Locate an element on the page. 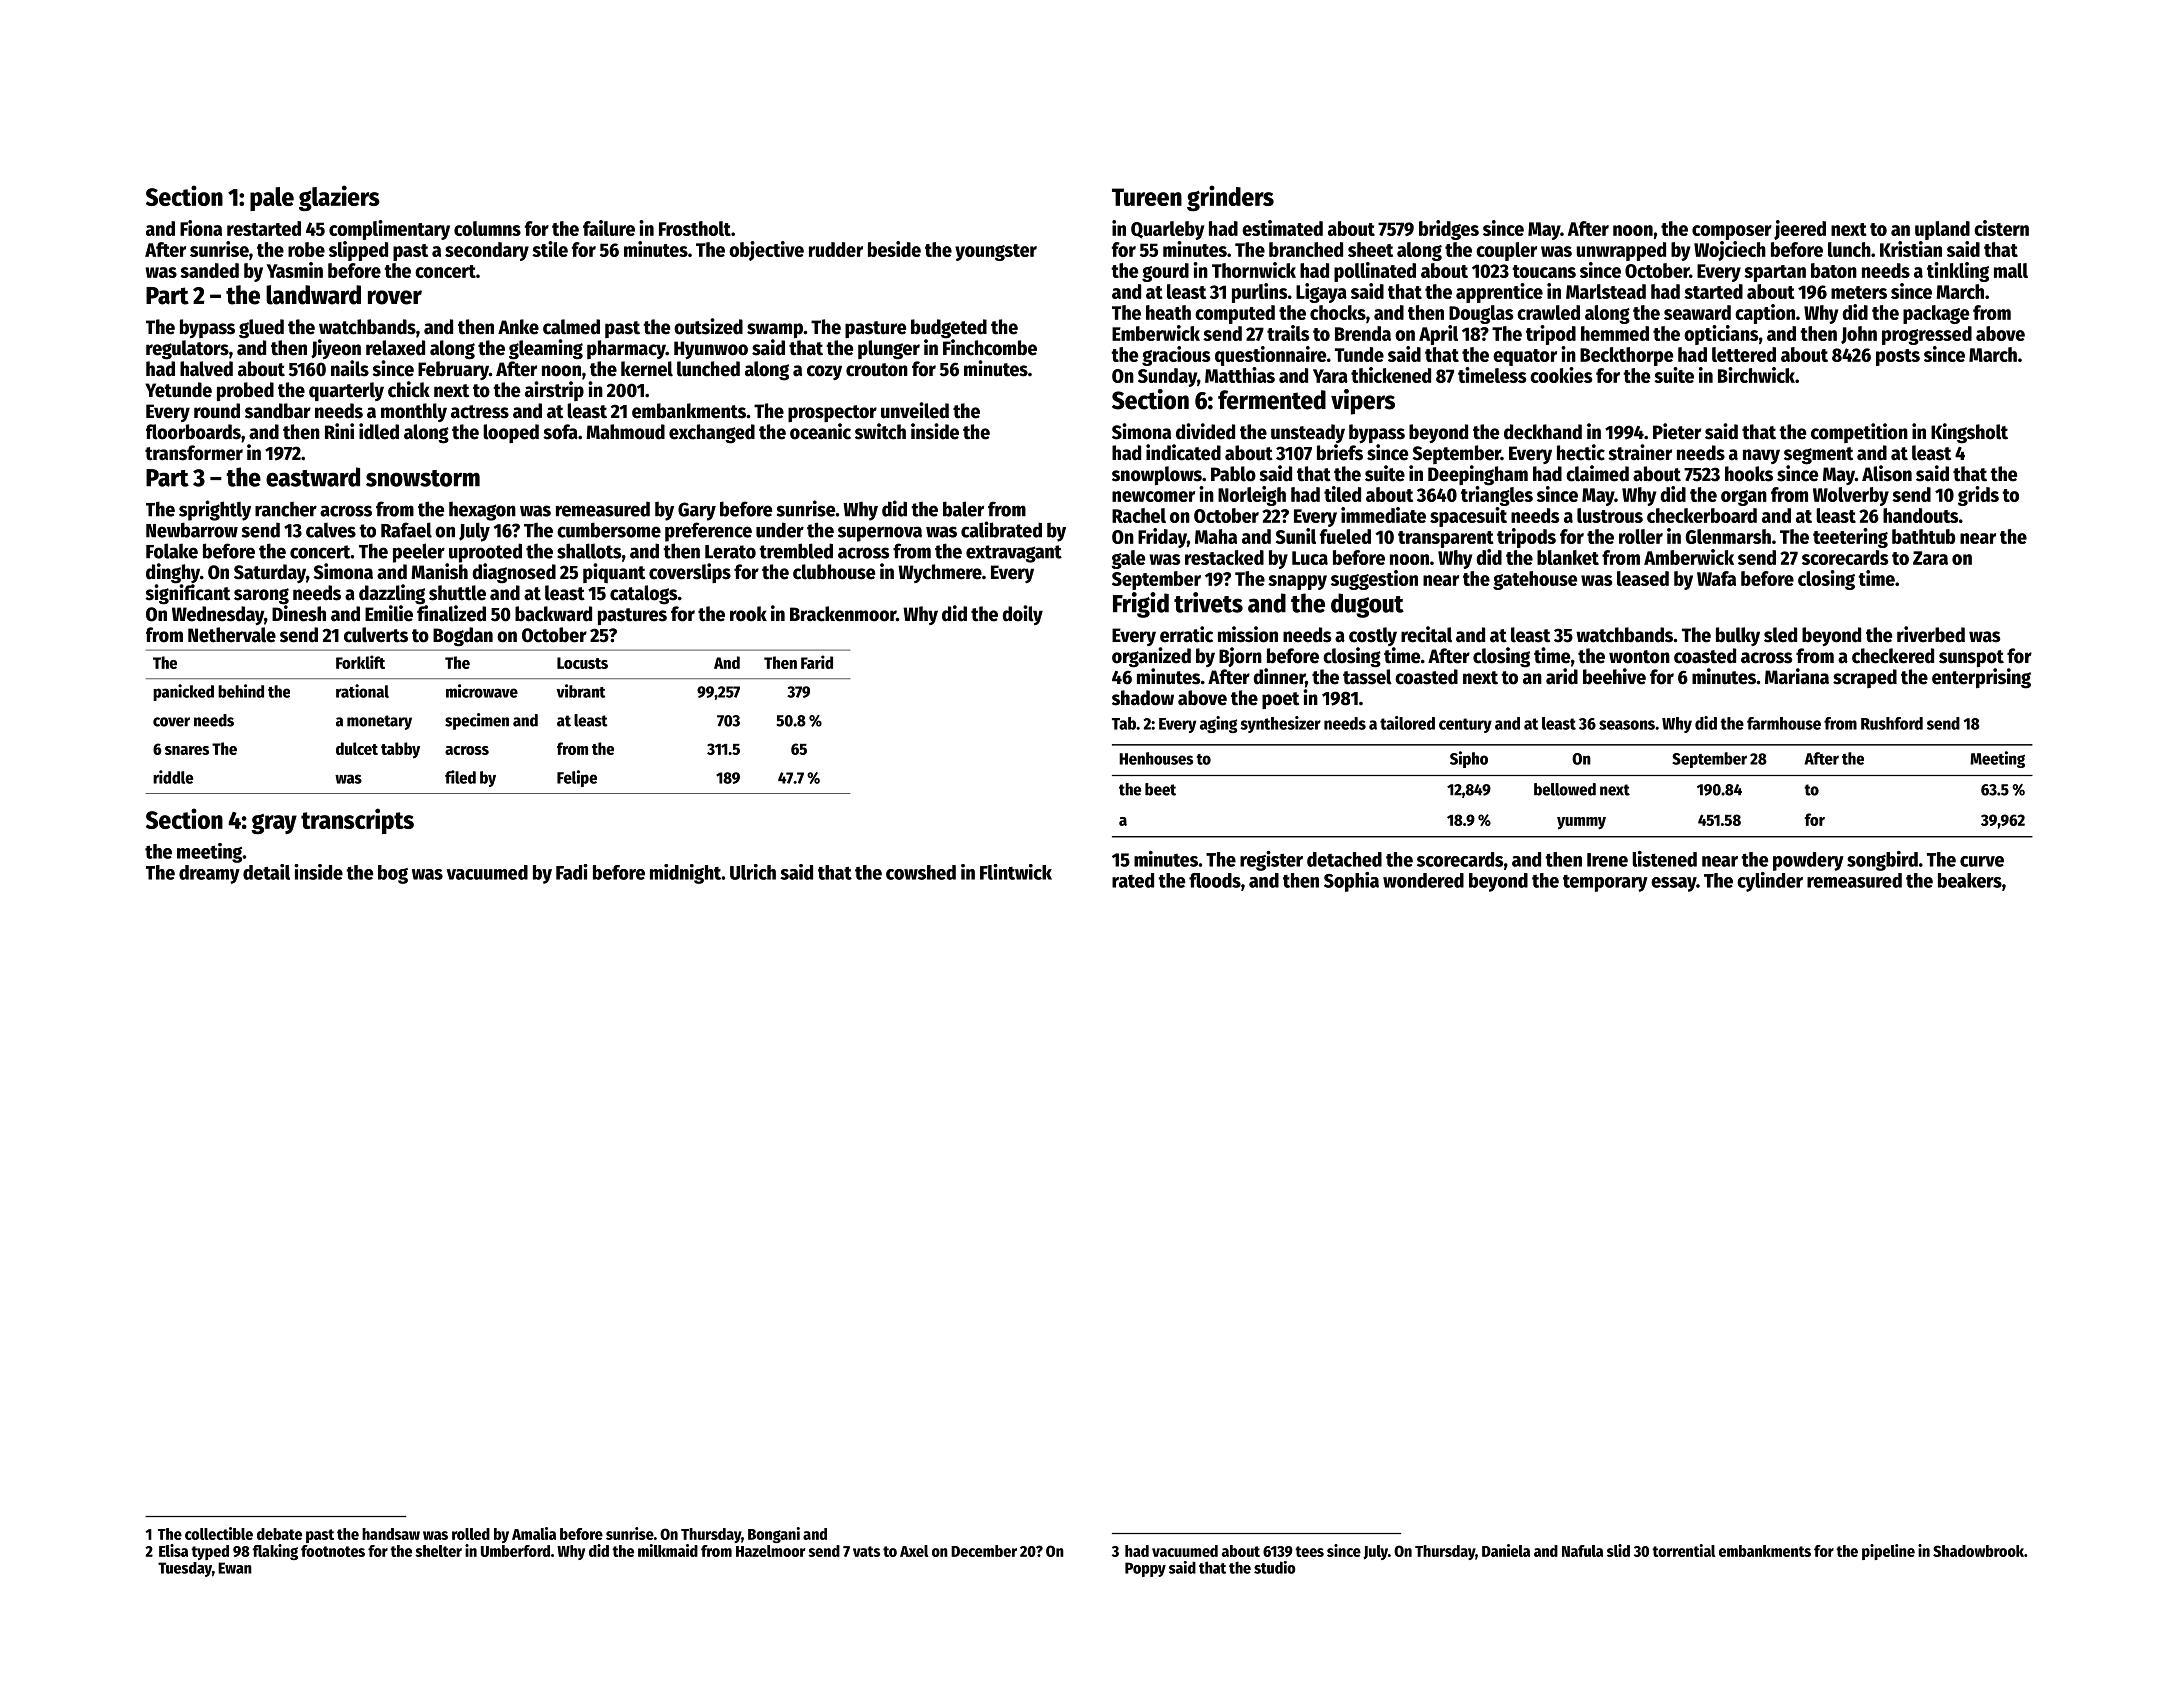  Alison is located at coordinates (1887, 473).
